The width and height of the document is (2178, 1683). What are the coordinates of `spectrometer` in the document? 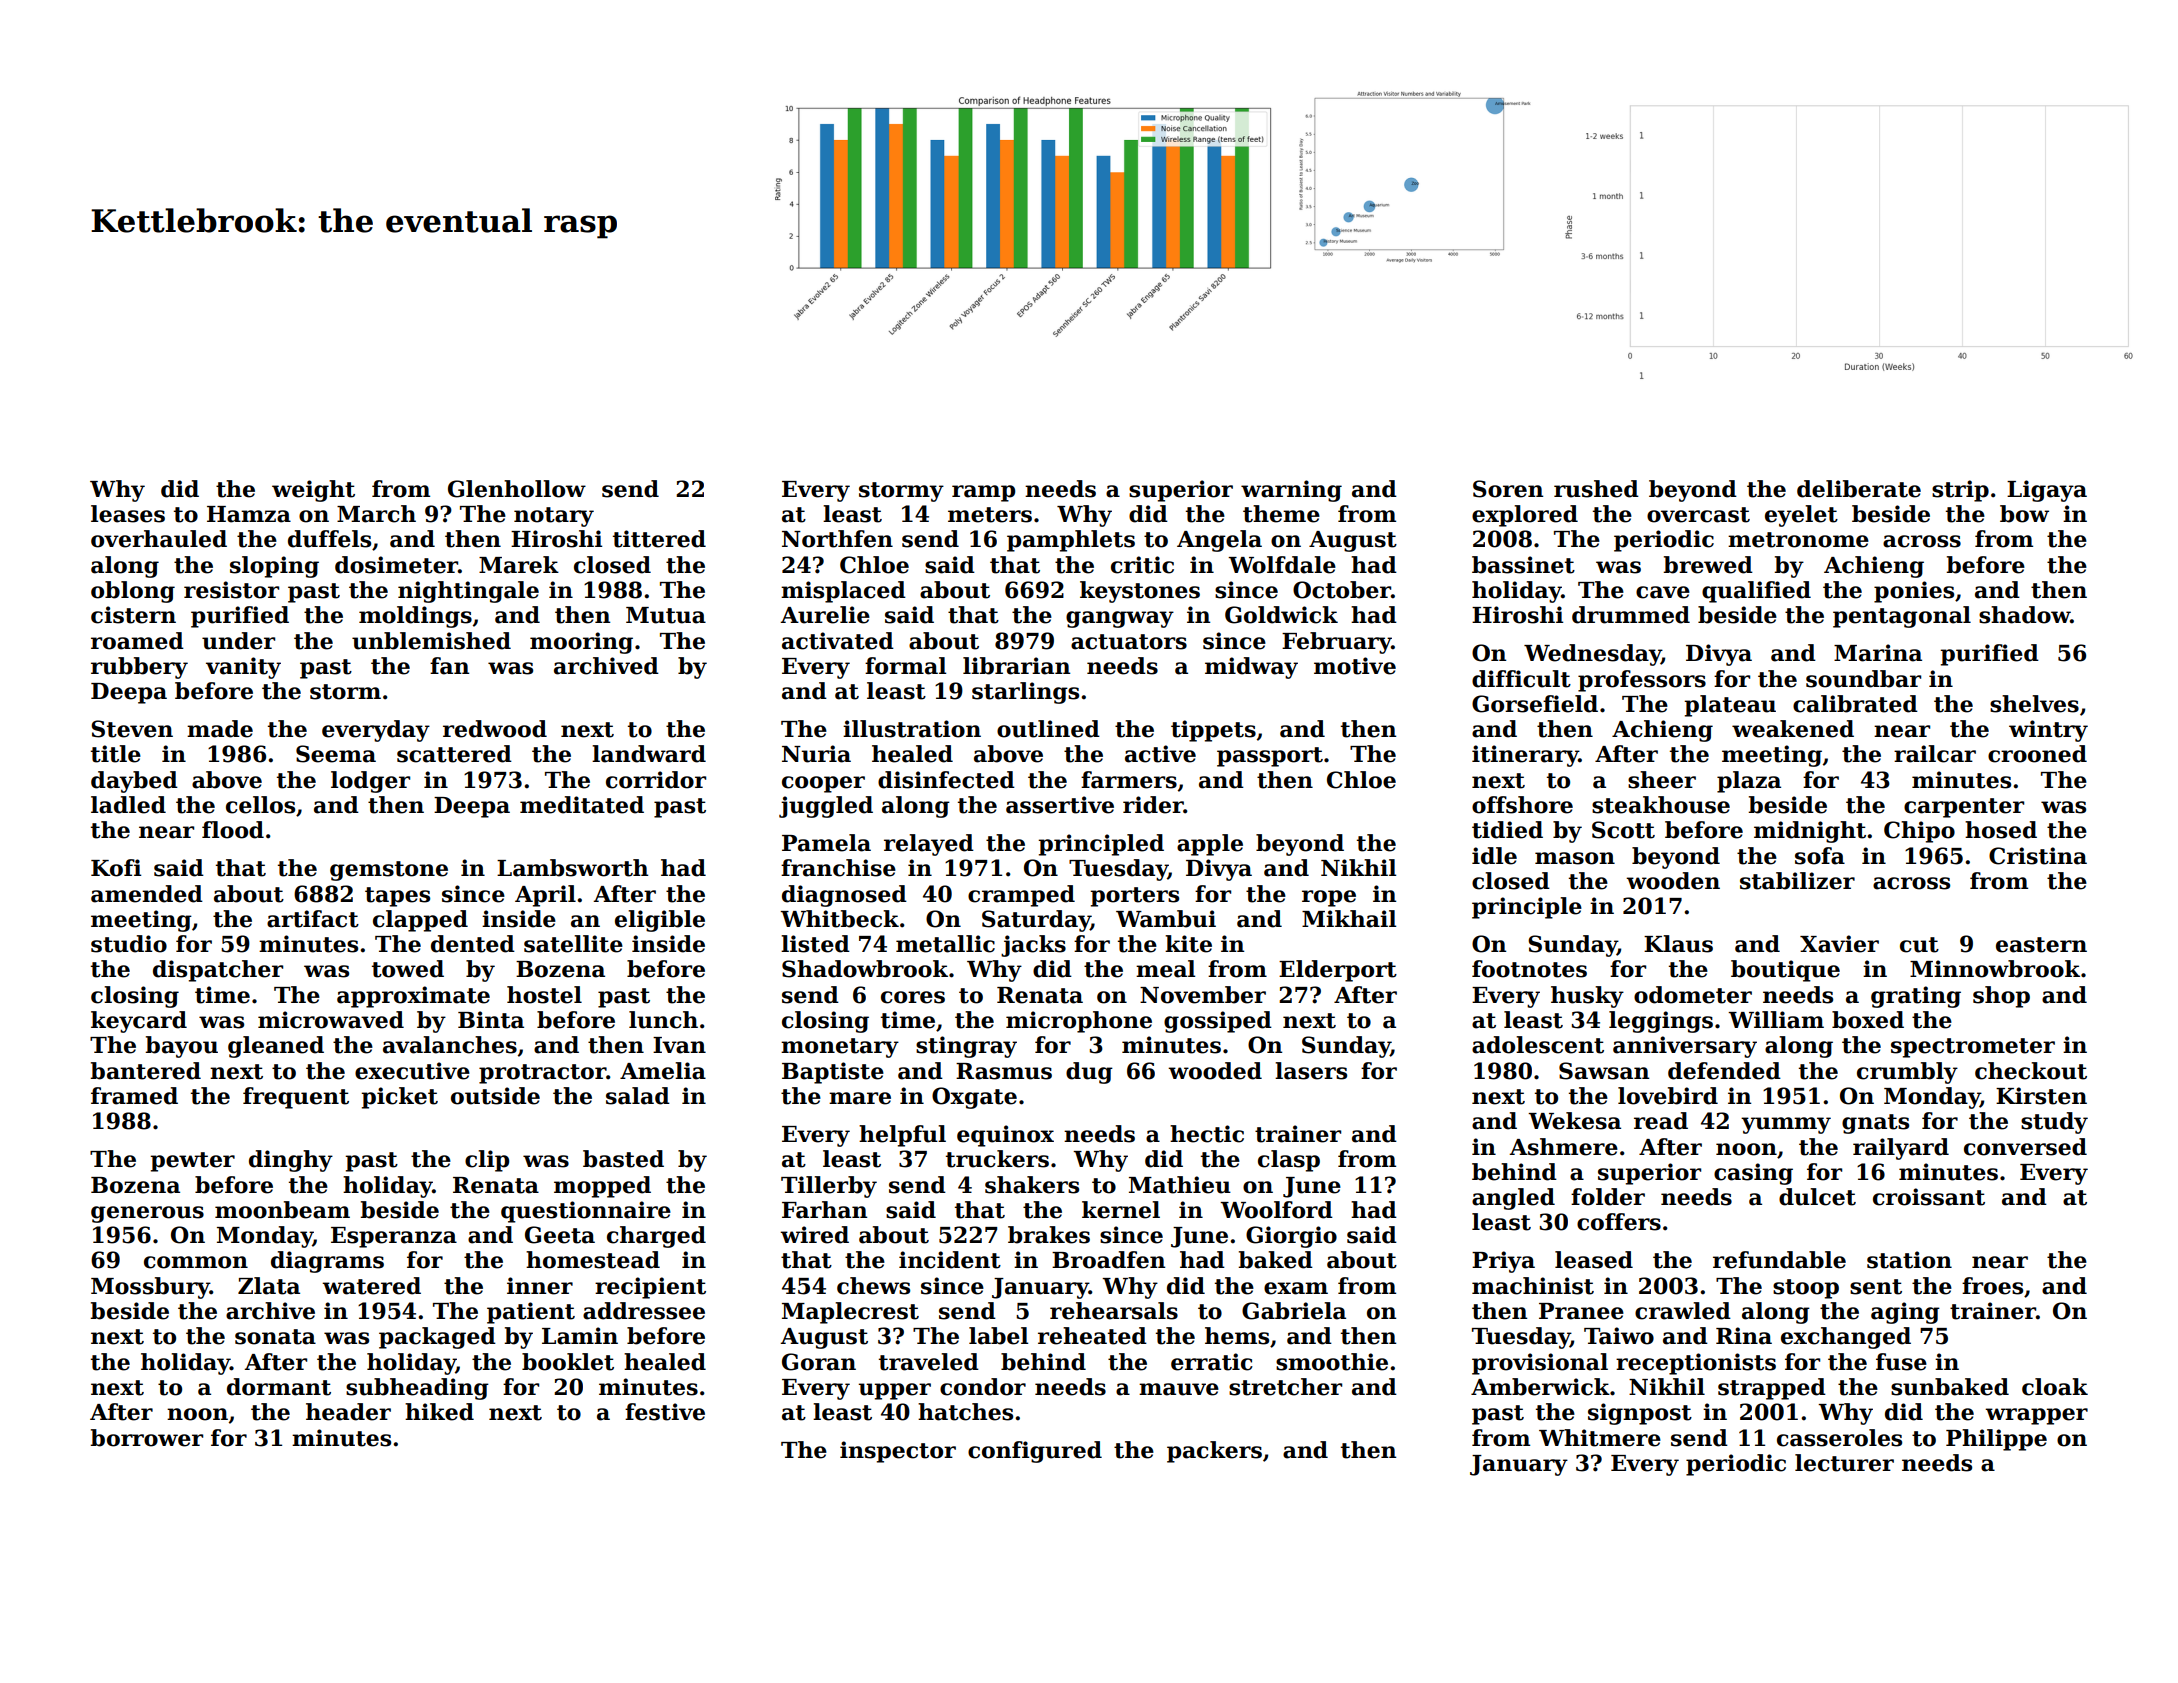 It's located at (1973, 1048).
